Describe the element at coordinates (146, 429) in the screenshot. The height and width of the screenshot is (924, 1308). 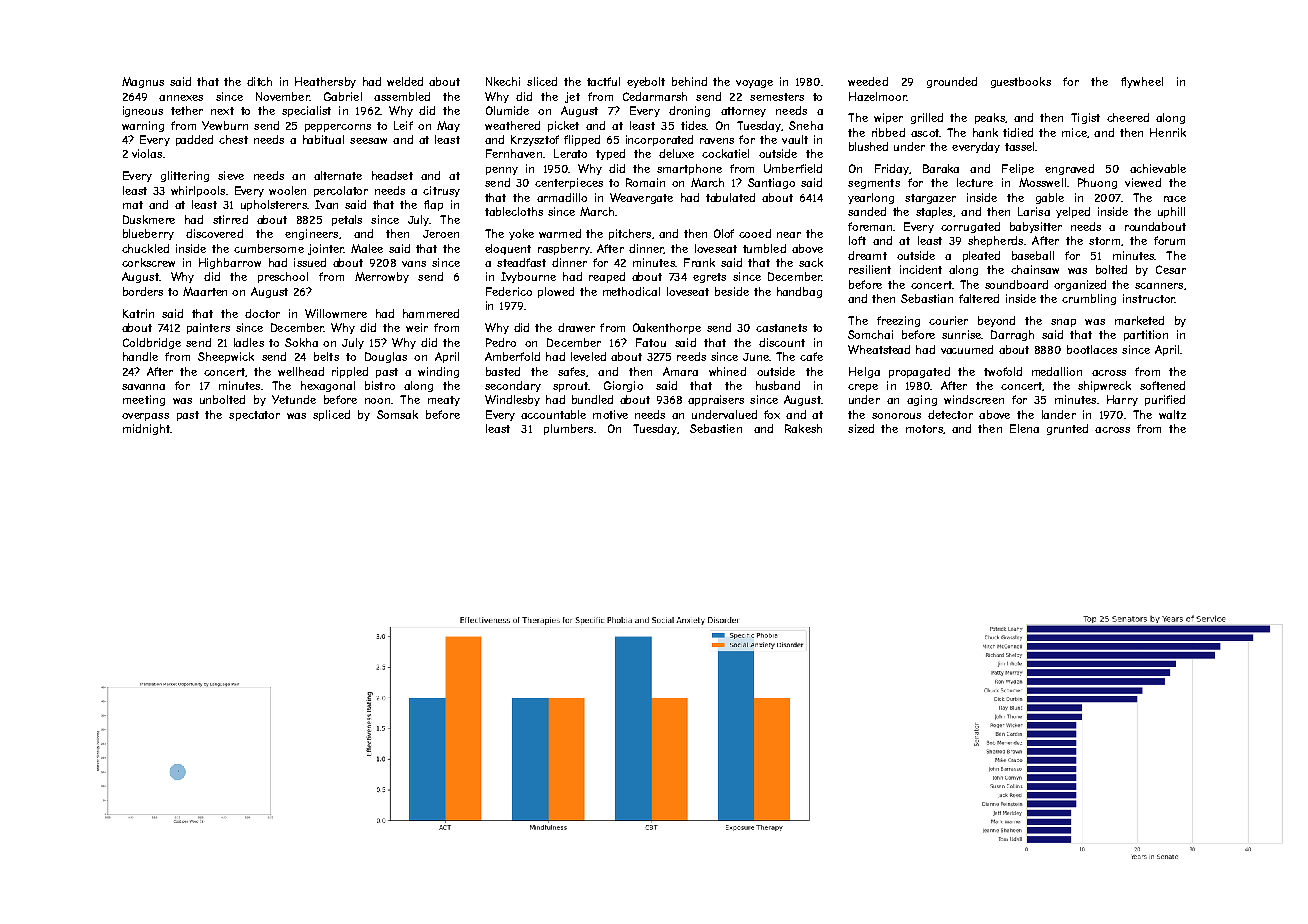
I see `midnight` at that location.
